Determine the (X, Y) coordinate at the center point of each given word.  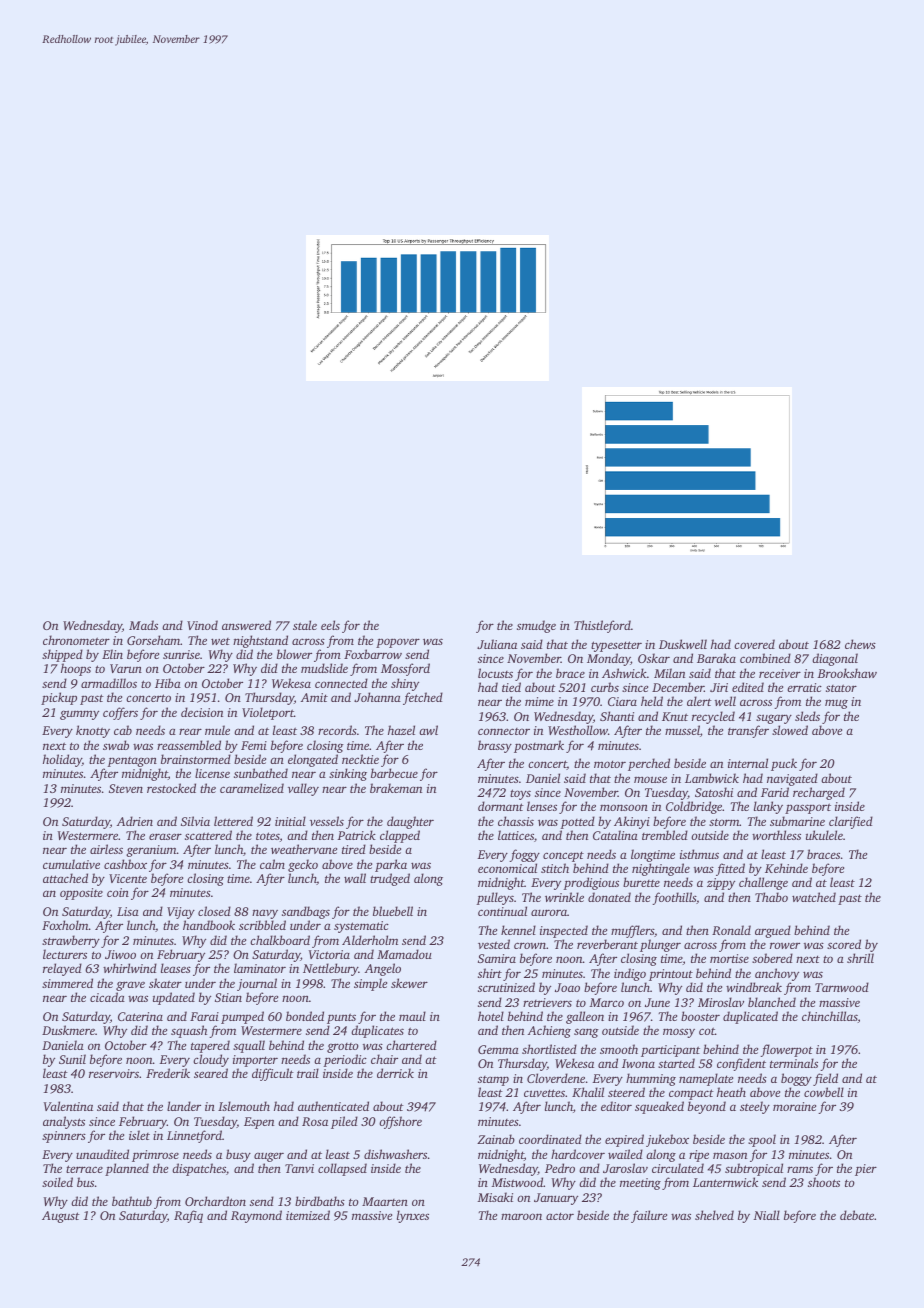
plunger (660, 945)
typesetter (616, 646)
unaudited (102, 1154)
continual (502, 911)
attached (65, 878)
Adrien (135, 821)
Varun (126, 668)
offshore (400, 1122)
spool (762, 1140)
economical (507, 868)
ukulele (824, 835)
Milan (669, 673)
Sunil (72, 1059)
